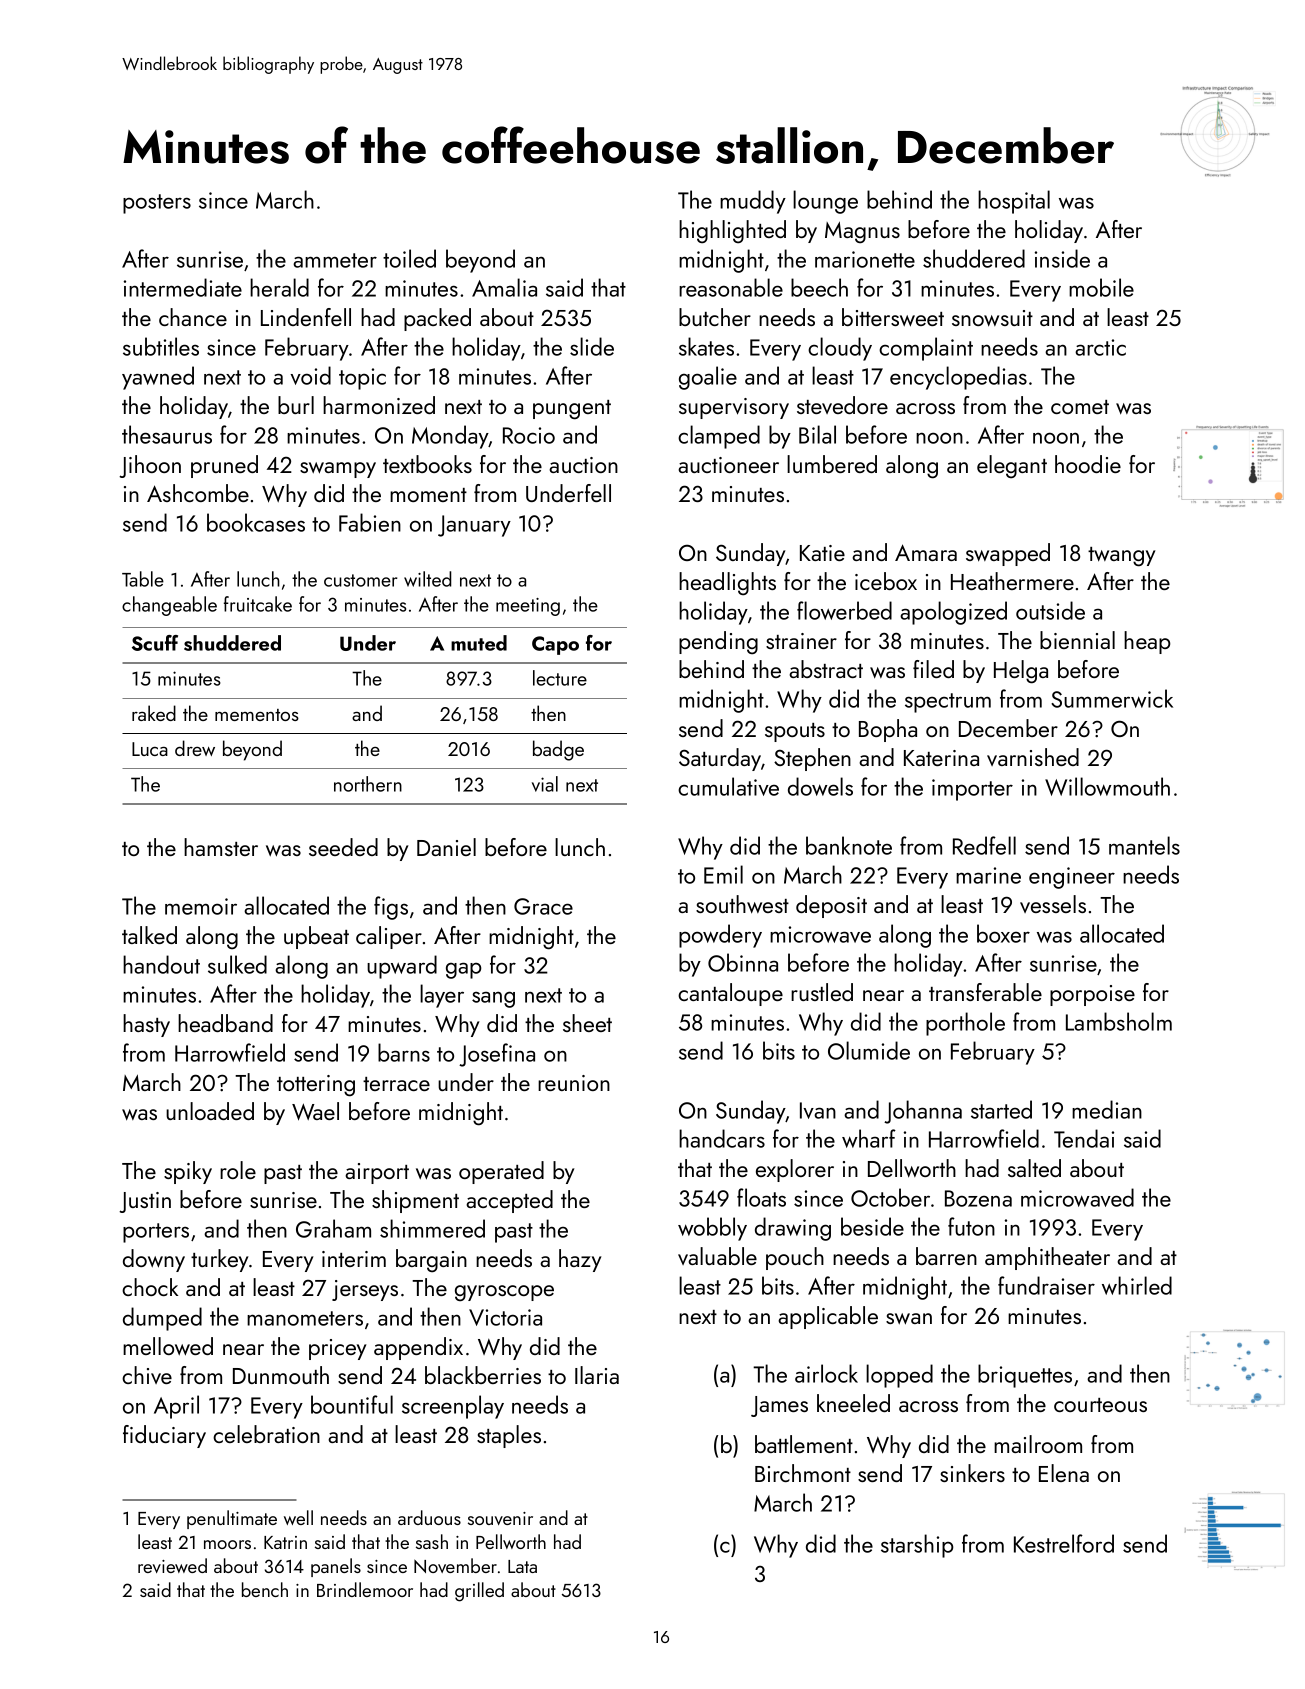 The image size is (1305, 1689). I want to click on downy, so click(154, 1260).
